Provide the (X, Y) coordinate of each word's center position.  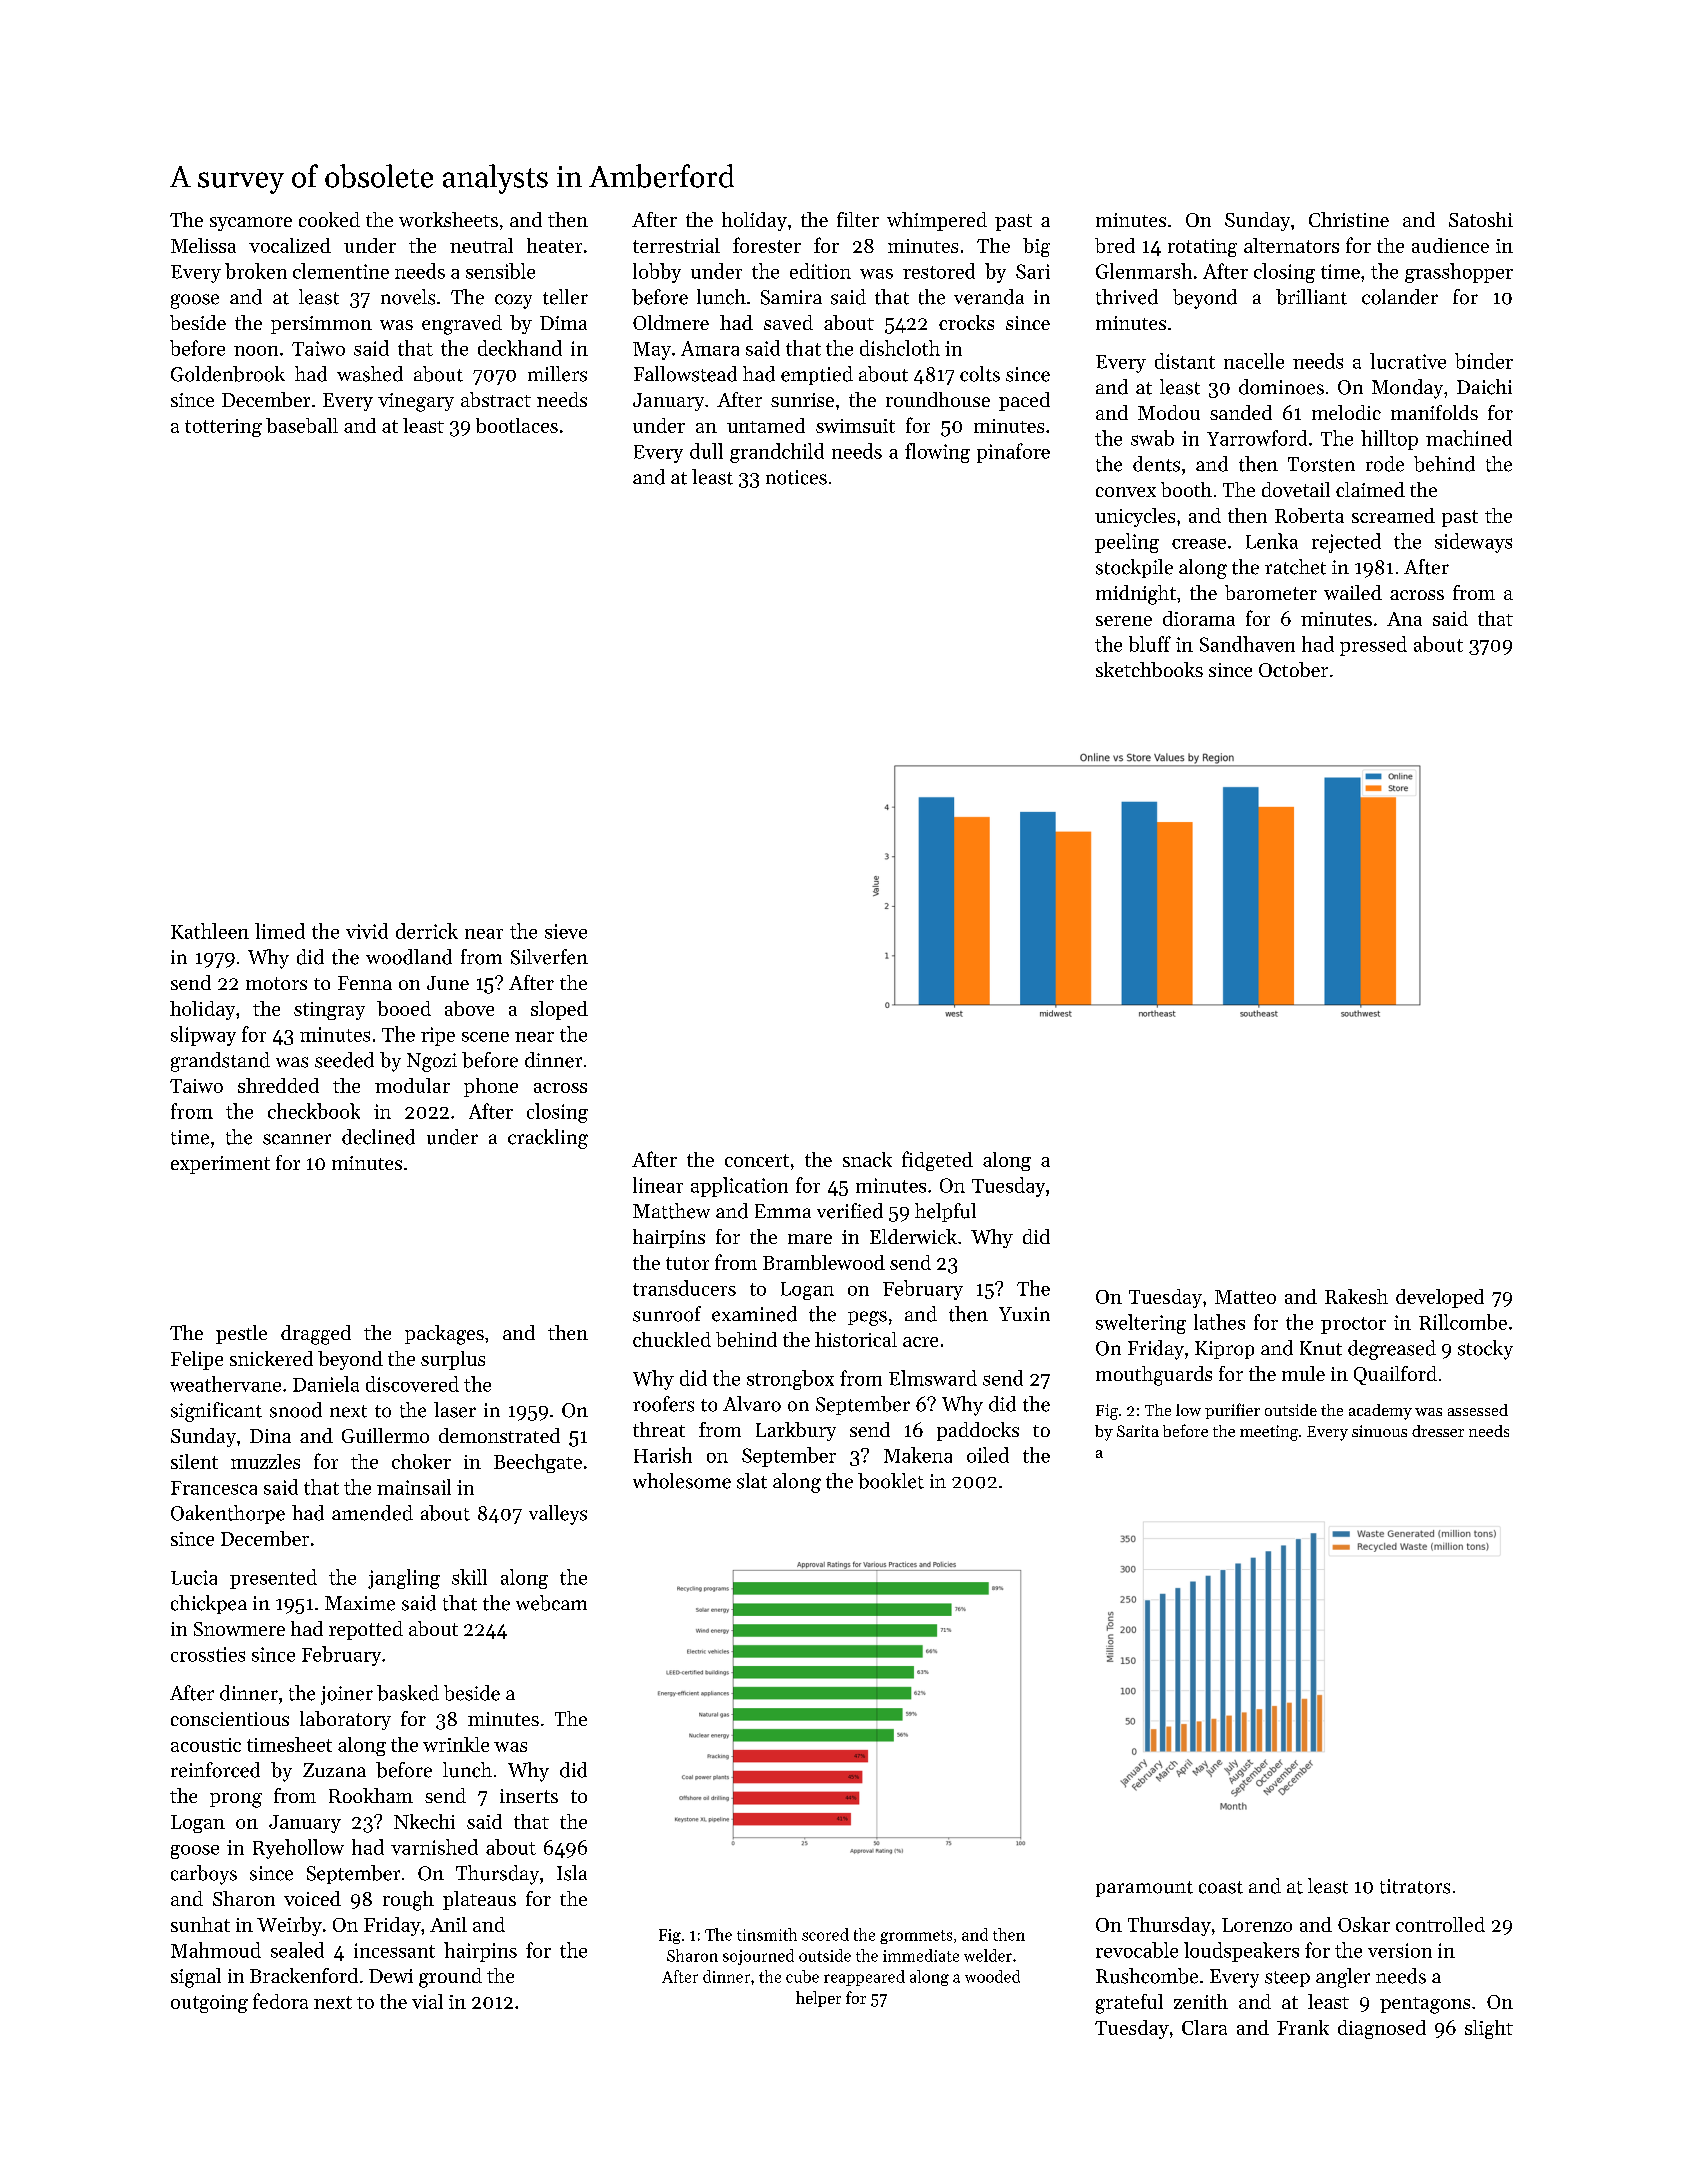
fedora (280, 2001)
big (1036, 247)
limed (280, 931)
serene (1124, 621)
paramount (1144, 1889)
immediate (921, 1955)
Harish (663, 1455)
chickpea (209, 1604)
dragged (316, 1335)
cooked (329, 219)
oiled (988, 1455)
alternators (1291, 245)
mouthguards (1154, 1376)
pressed (1373, 646)
